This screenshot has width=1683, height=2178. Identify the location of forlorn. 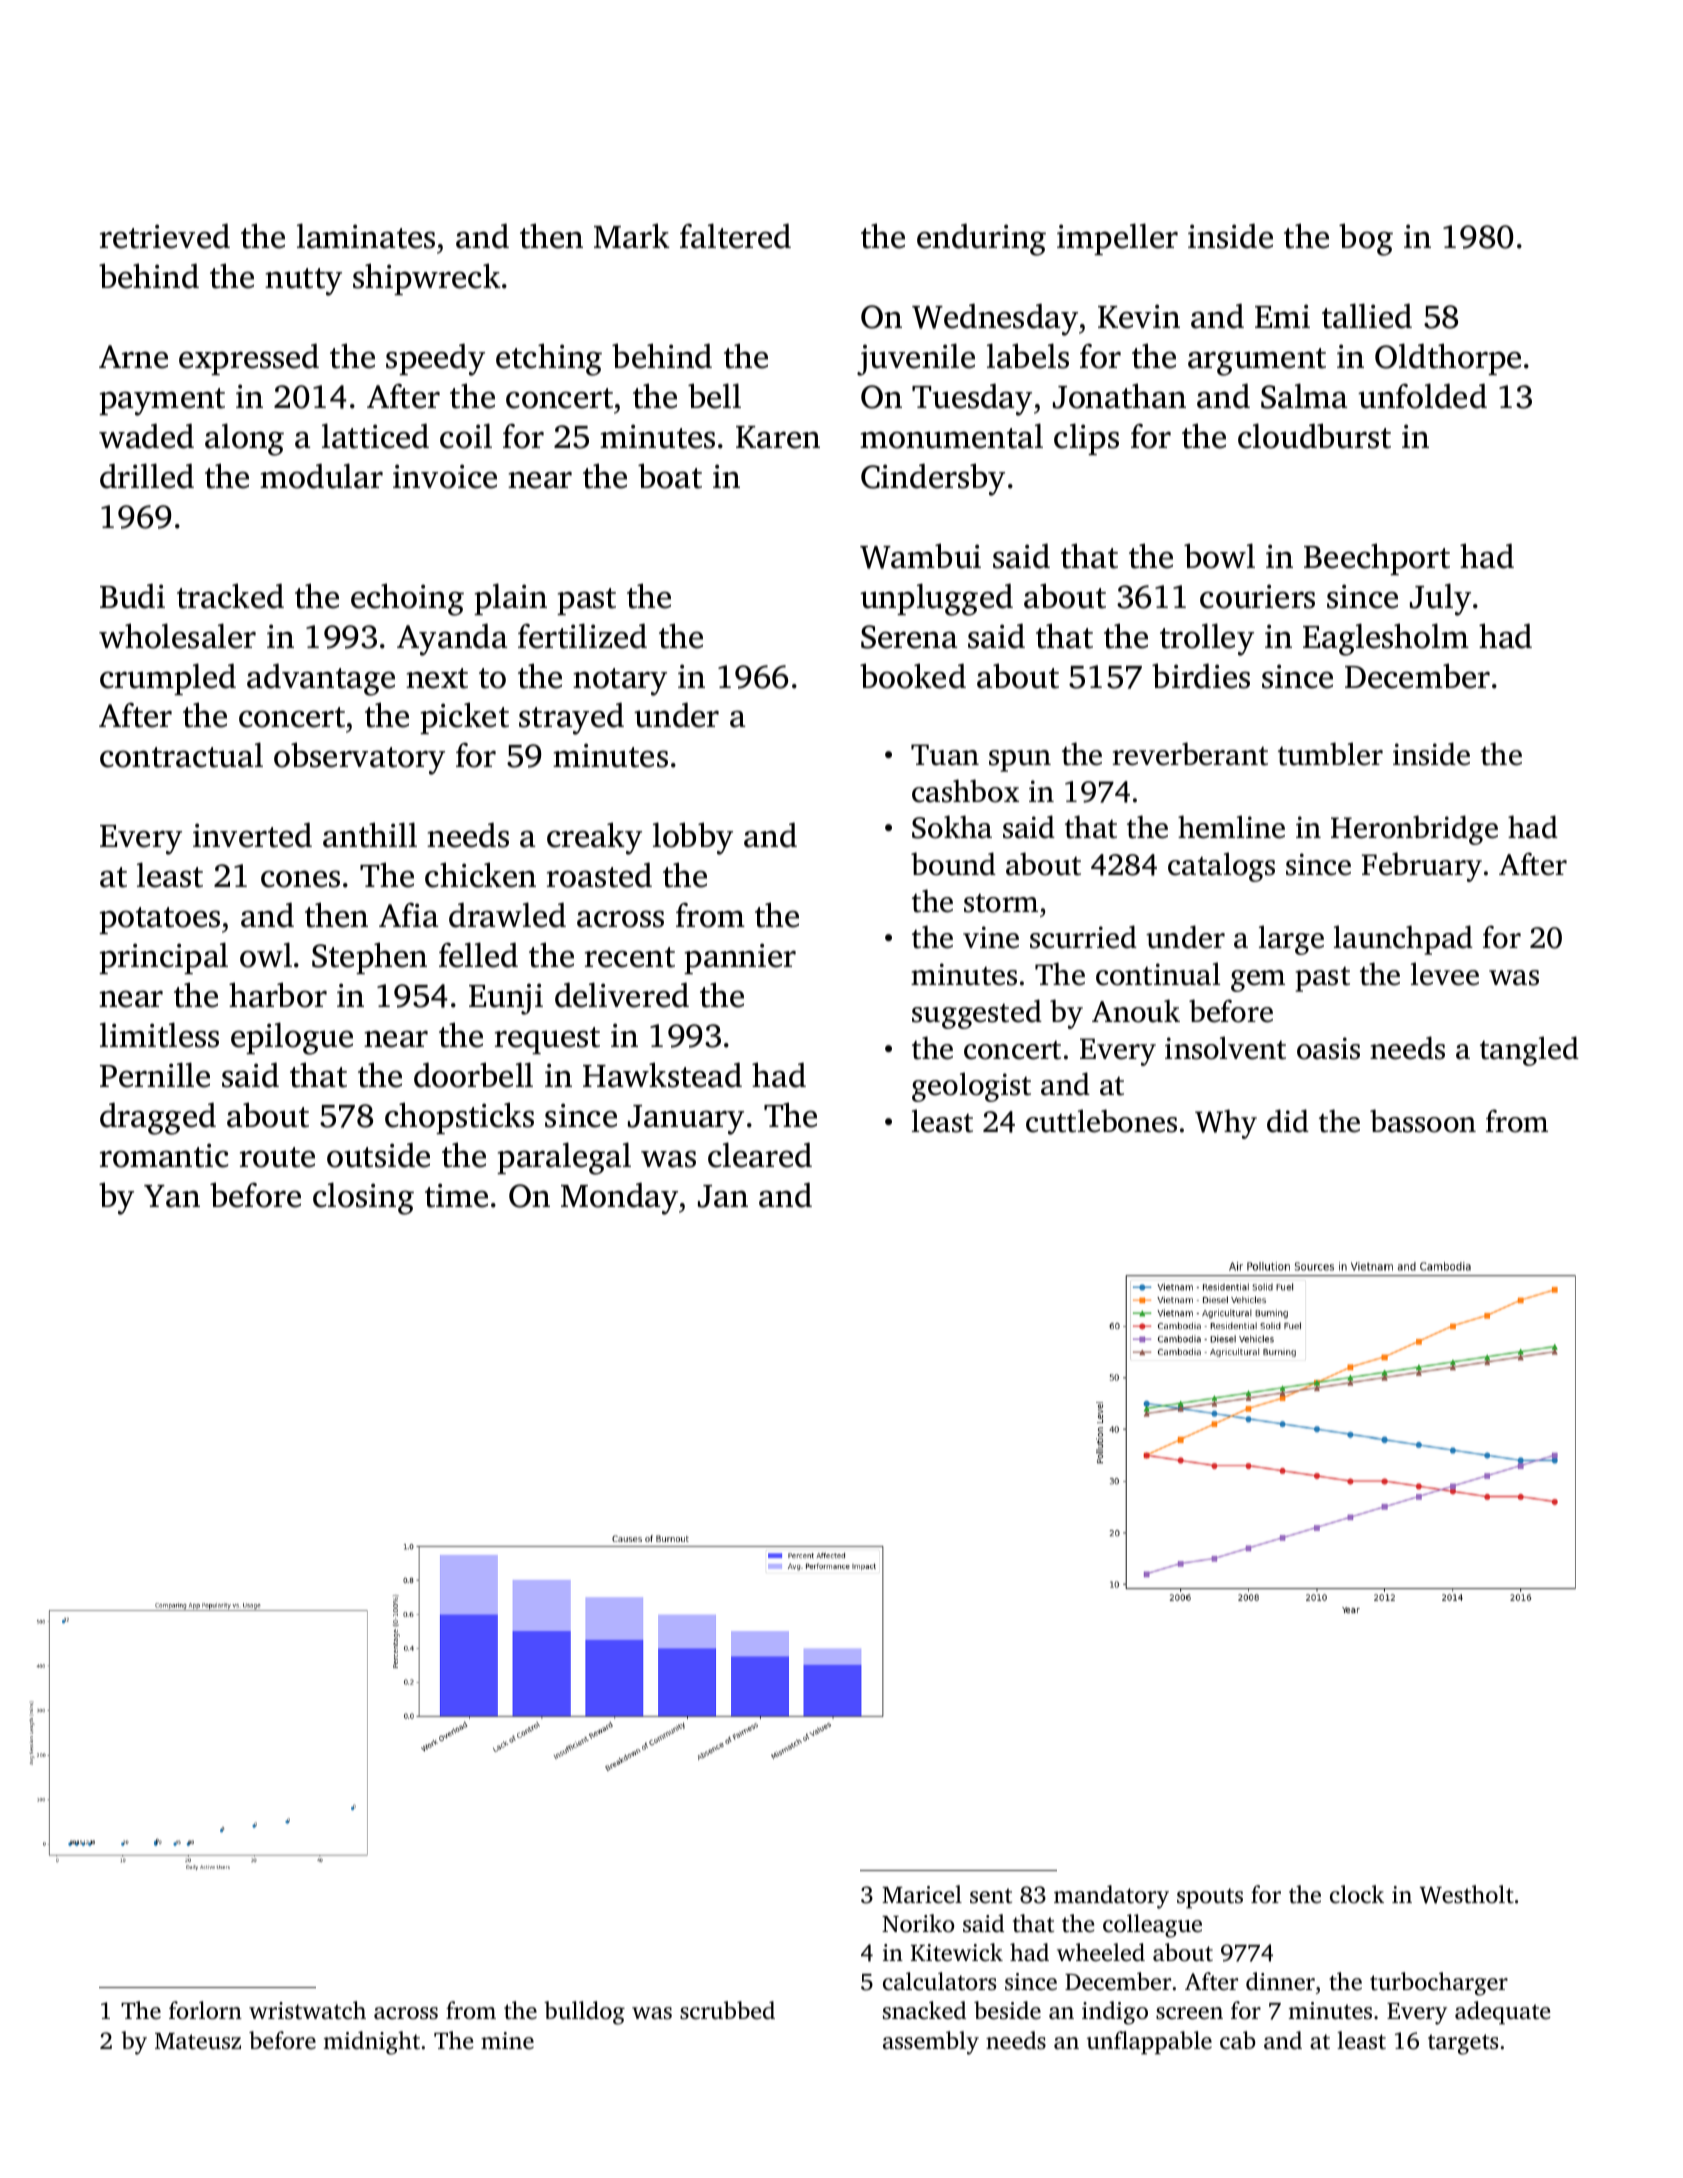
(205, 2010).
